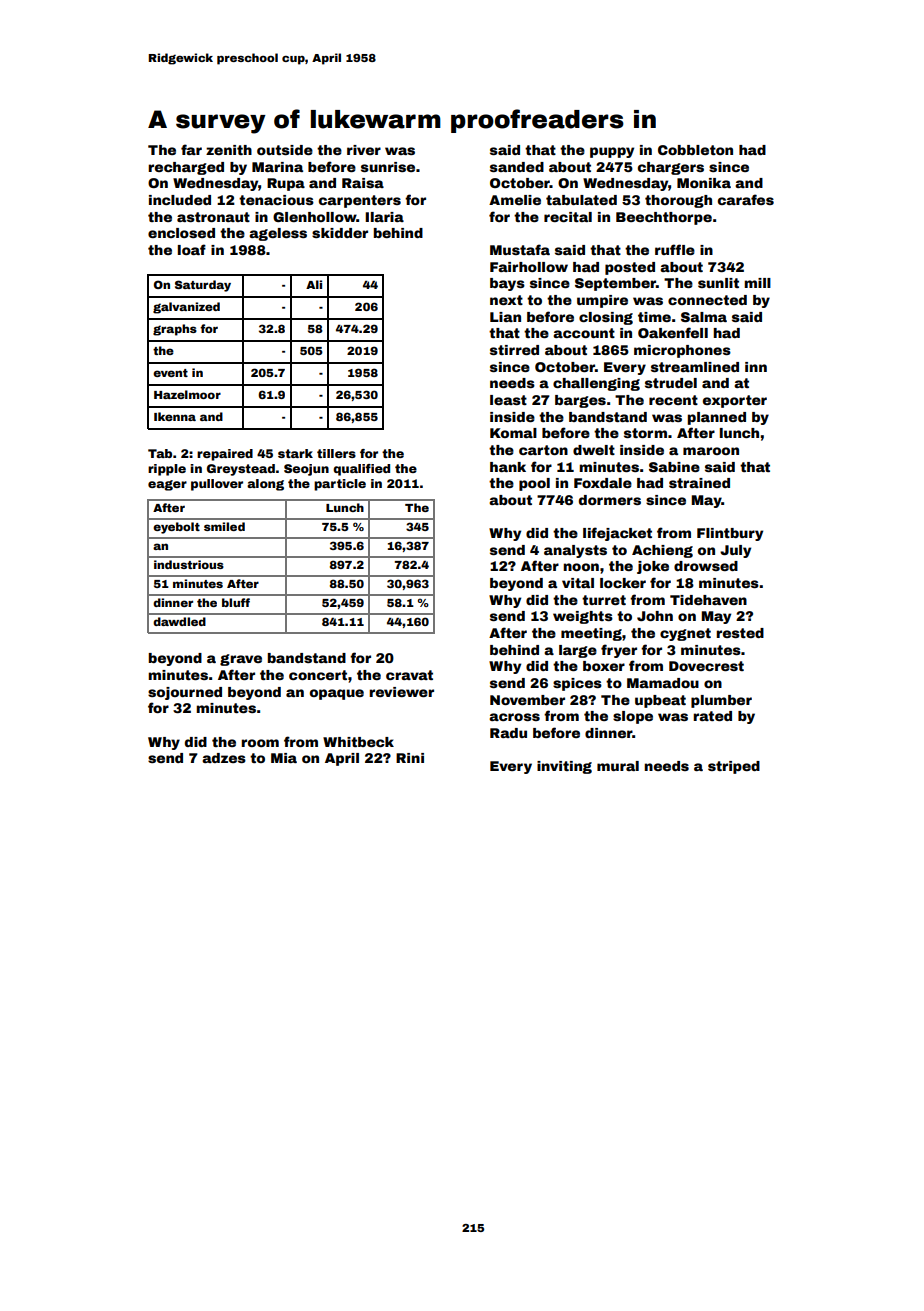  Describe the element at coordinates (633, 717) in the document. I see `slope` at that location.
